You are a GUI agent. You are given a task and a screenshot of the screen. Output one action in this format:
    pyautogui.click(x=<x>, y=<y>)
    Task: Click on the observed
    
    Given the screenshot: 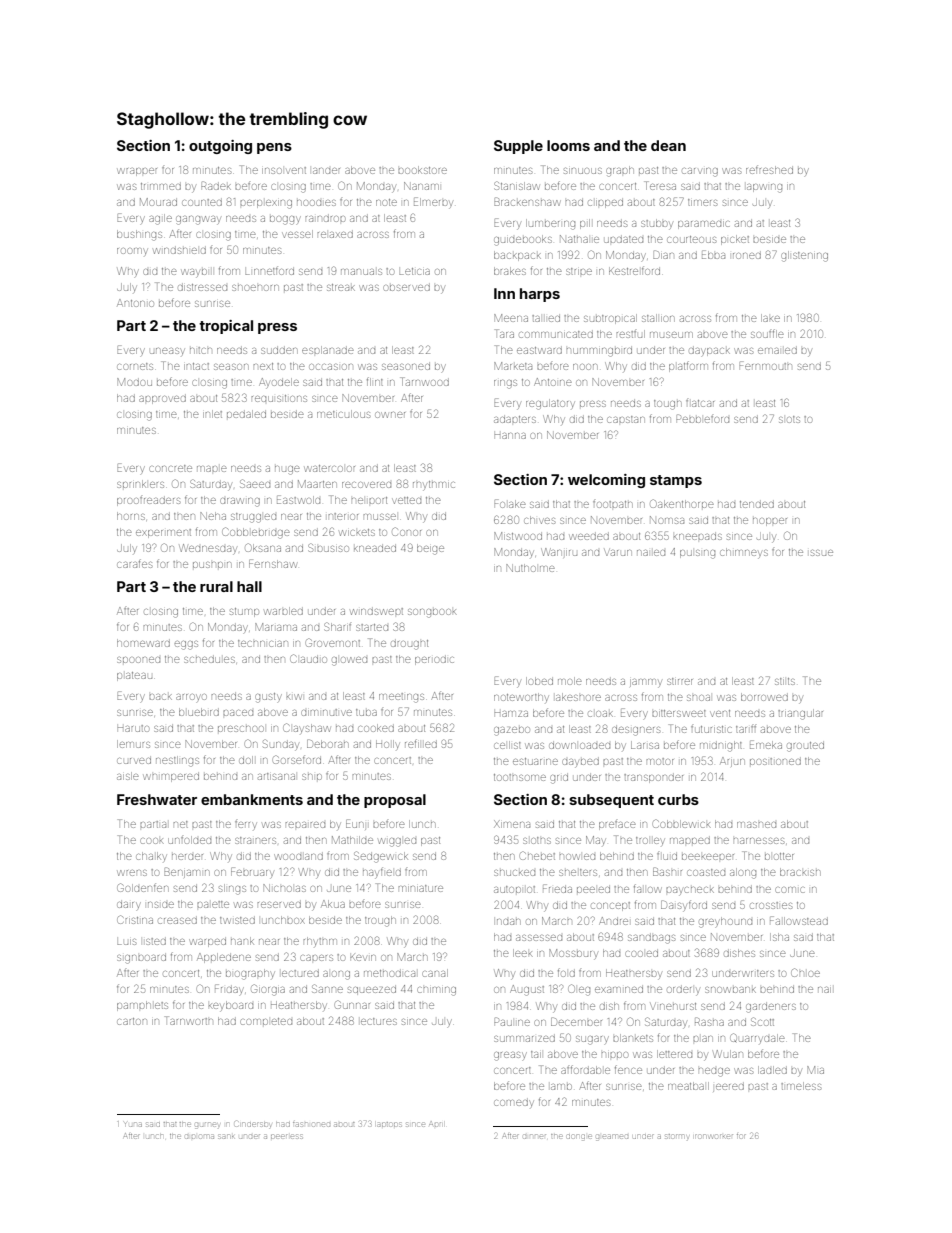 What is the action you would take?
    pyautogui.click(x=406, y=288)
